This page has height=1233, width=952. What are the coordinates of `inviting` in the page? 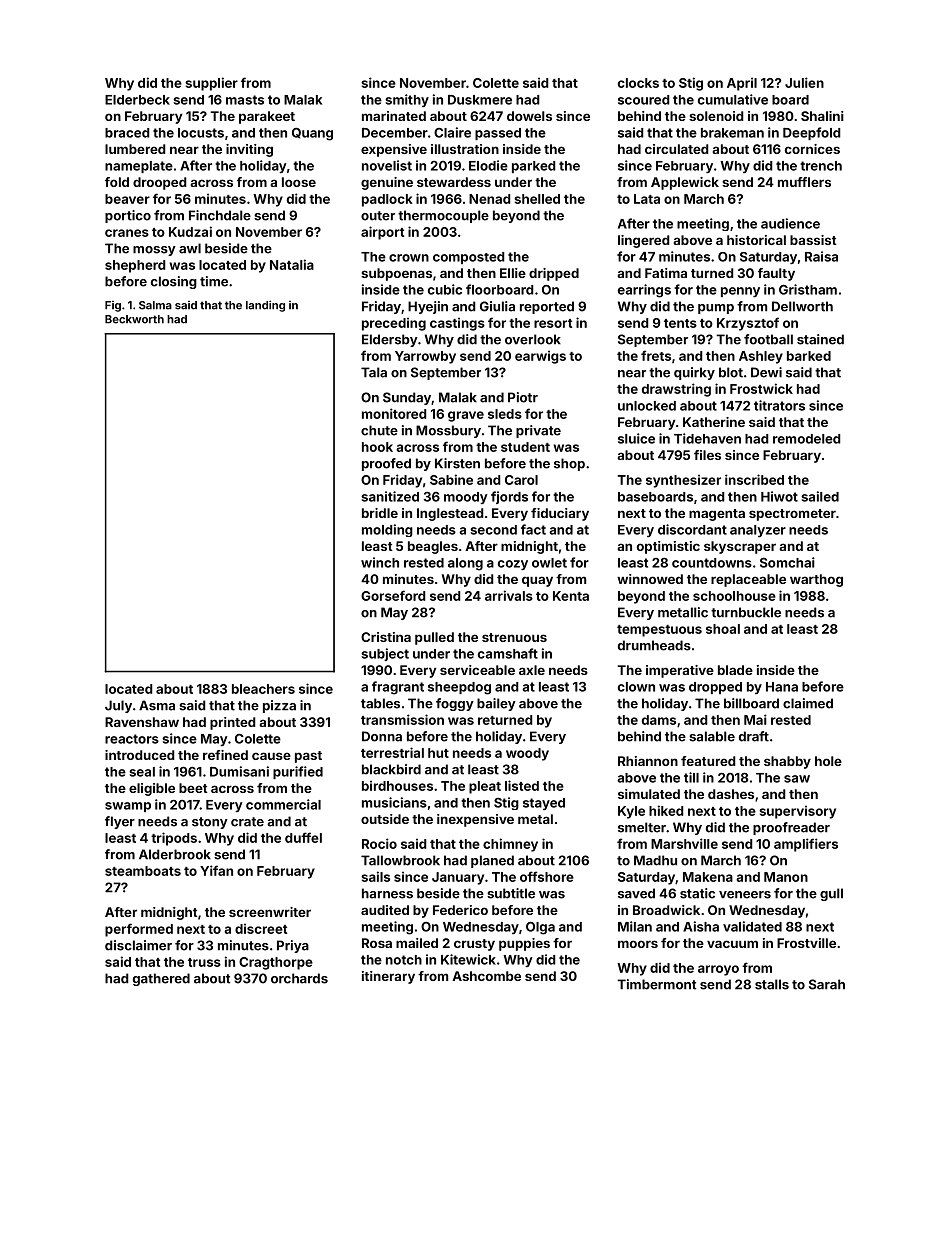 It's located at (249, 150).
